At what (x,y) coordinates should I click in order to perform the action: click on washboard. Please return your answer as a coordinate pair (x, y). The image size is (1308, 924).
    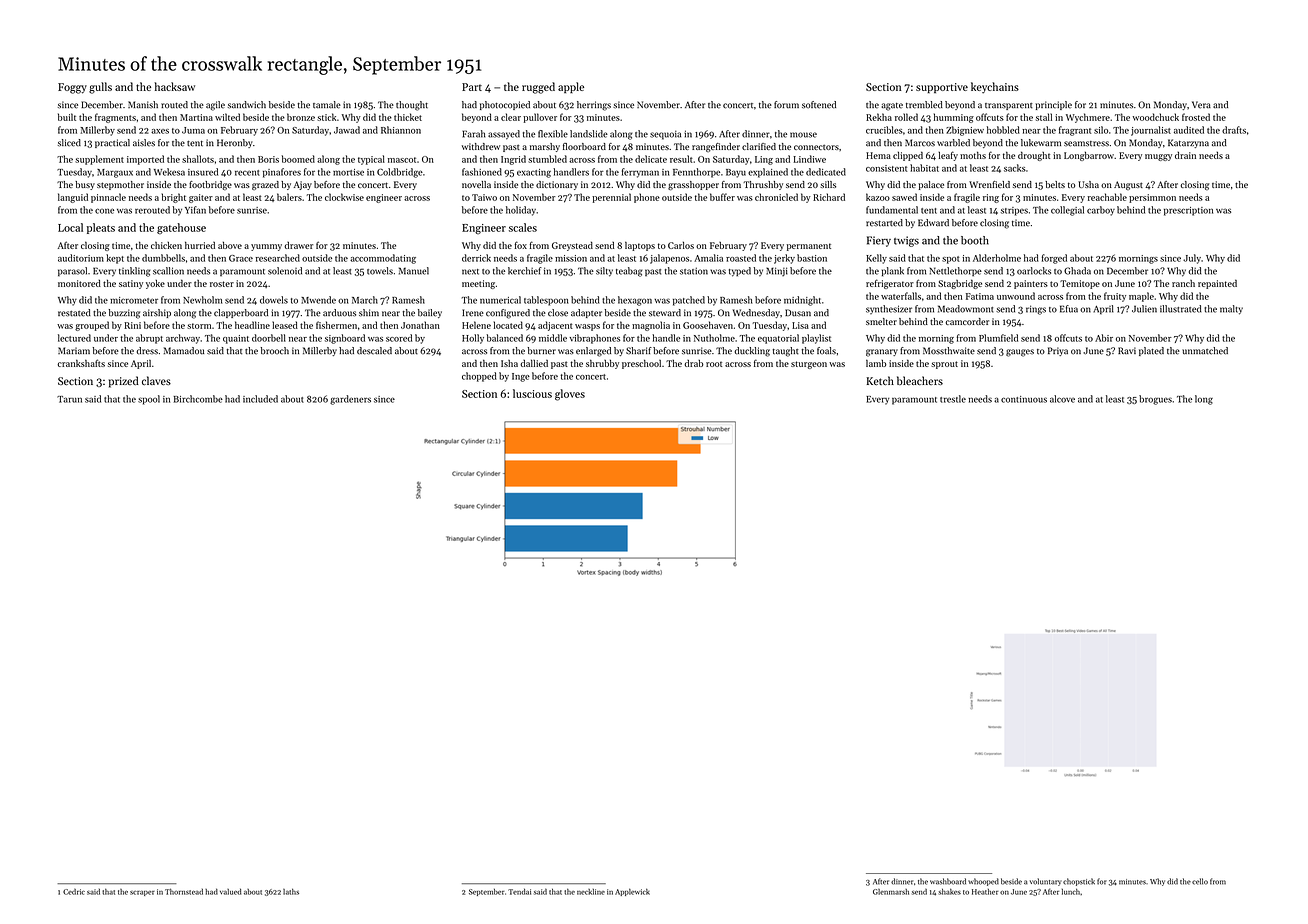
    Looking at the image, I should click on (948, 881).
